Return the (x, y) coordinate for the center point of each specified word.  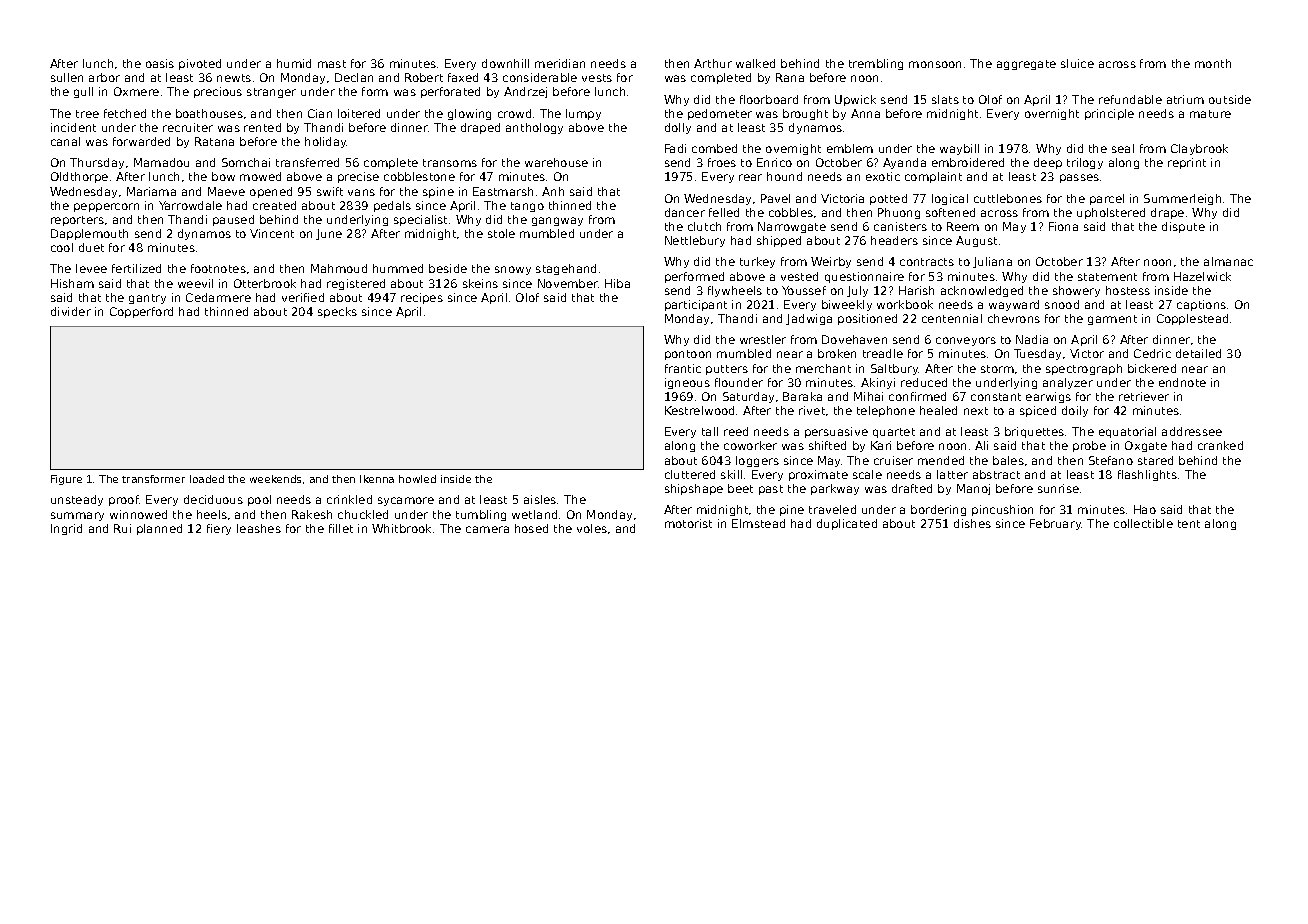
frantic (683, 368)
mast (332, 64)
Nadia (1032, 339)
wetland (534, 514)
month (1213, 63)
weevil (195, 283)
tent (1189, 524)
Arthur (713, 63)
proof (124, 500)
